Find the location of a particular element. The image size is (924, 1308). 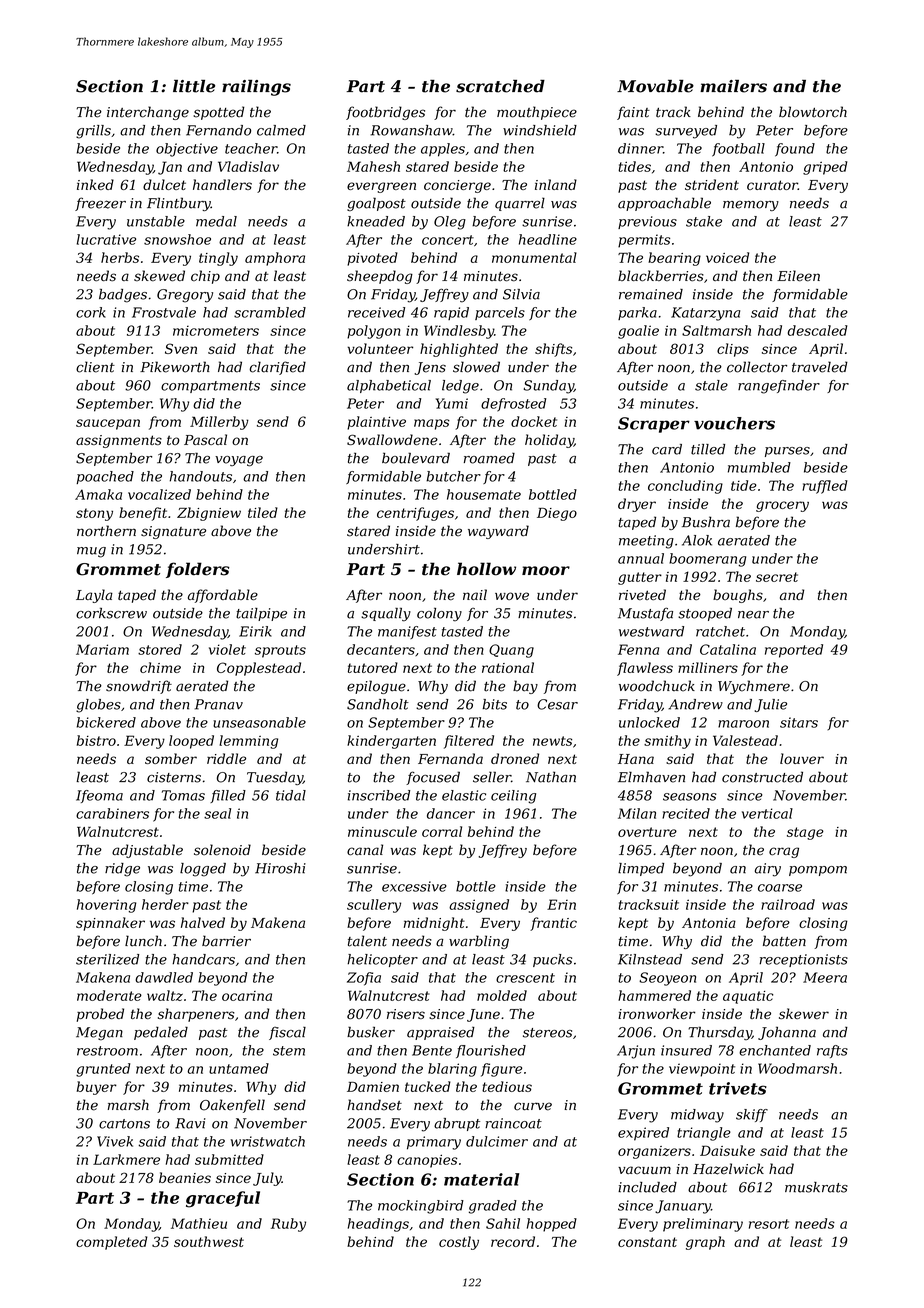

little is located at coordinates (194, 86).
